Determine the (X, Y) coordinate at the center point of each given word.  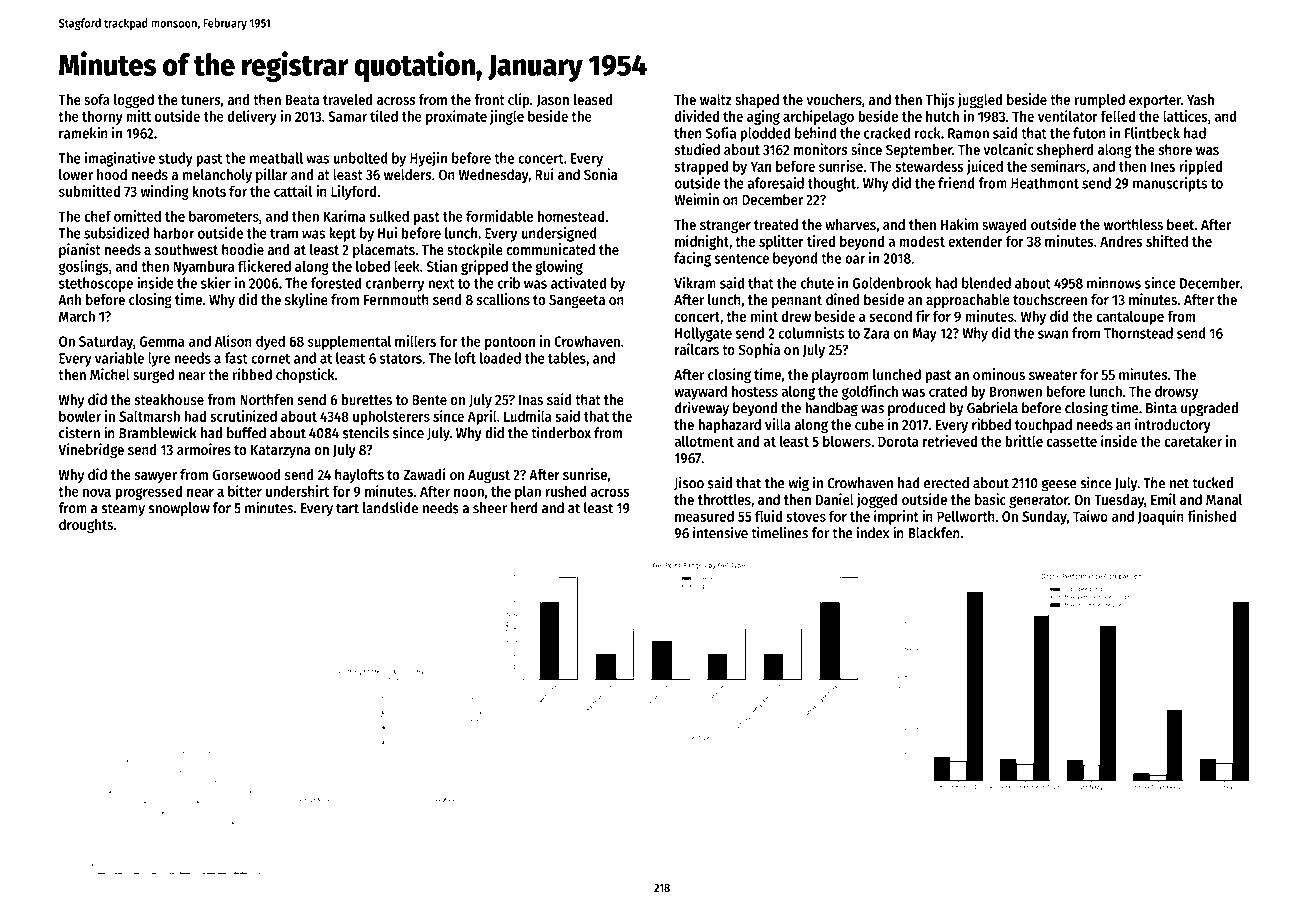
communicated (550, 249)
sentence (741, 259)
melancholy (217, 176)
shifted (1167, 241)
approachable (968, 301)
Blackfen (934, 533)
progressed (148, 492)
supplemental (349, 342)
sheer (490, 508)
